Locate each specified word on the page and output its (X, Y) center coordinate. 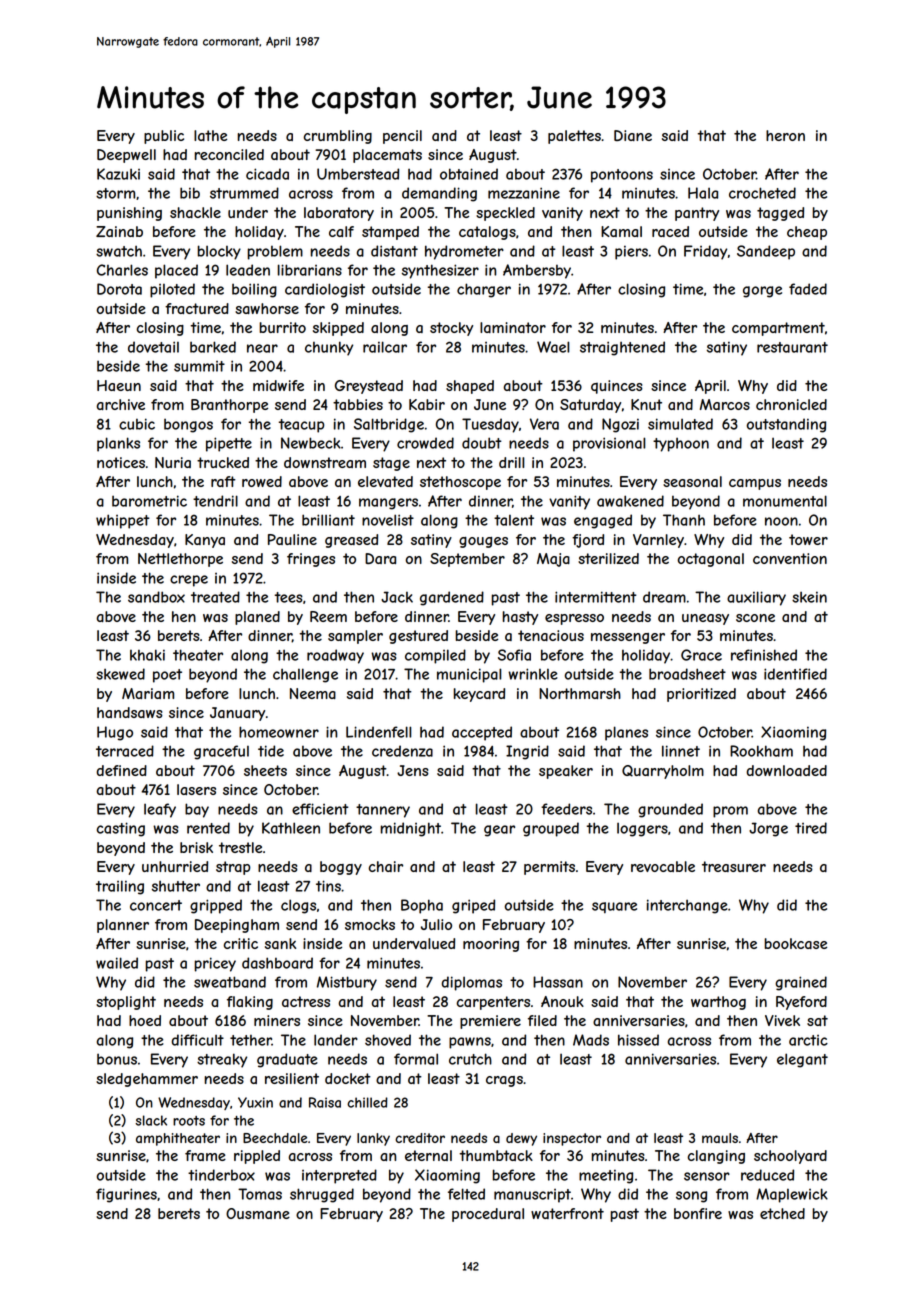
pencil (402, 137)
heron (785, 135)
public (164, 137)
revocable (663, 866)
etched (782, 1213)
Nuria (173, 462)
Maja (553, 560)
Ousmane (258, 1213)
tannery (383, 811)
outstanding (786, 425)
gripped (216, 906)
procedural (488, 1215)
